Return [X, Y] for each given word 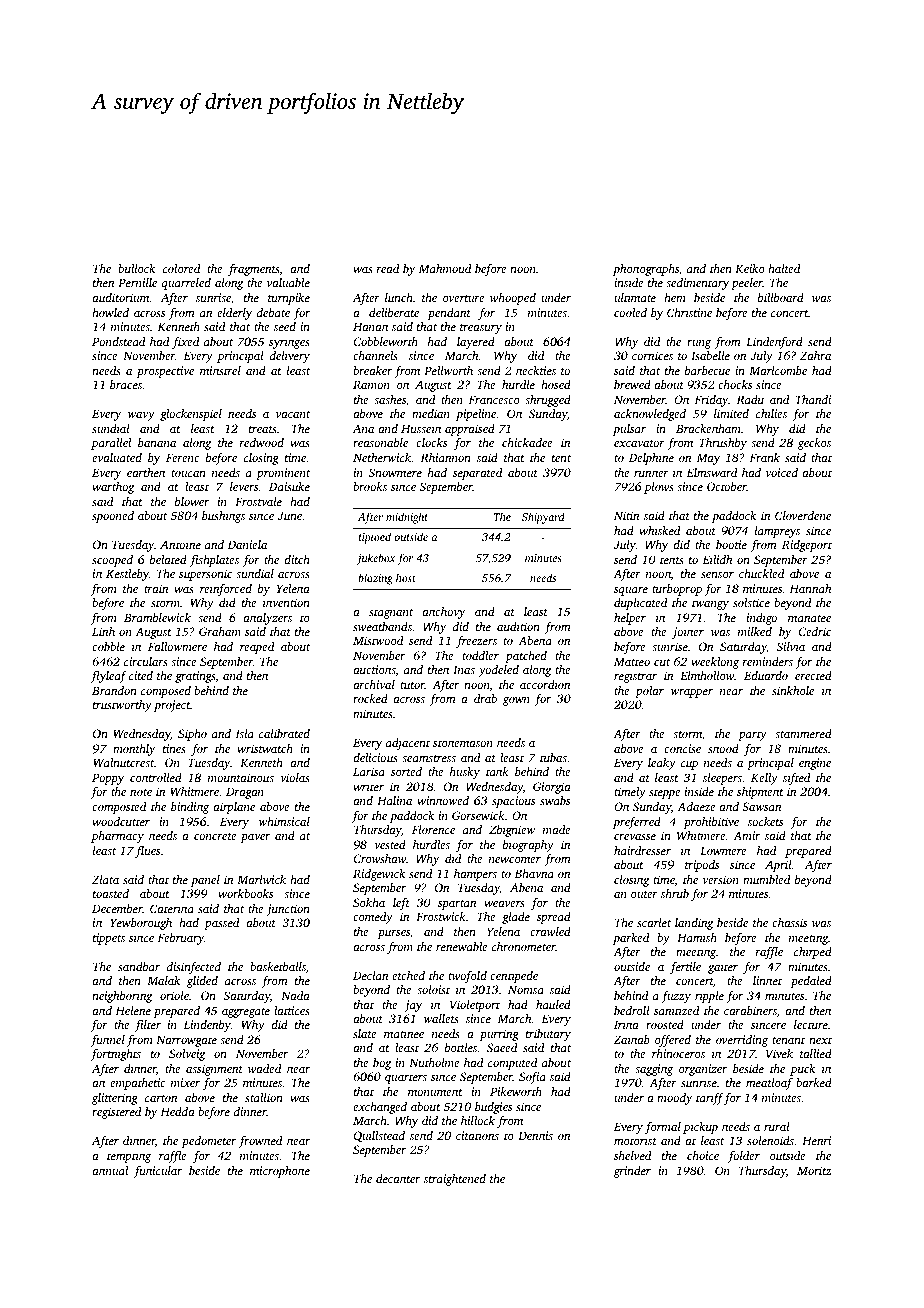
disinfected [194, 968]
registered [116, 1113]
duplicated [640, 604]
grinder [632, 1172]
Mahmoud [445, 268]
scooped [112, 561]
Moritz [814, 1170]
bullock [136, 268]
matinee [404, 1033]
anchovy [444, 613]
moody [675, 1099]
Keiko [750, 268]
